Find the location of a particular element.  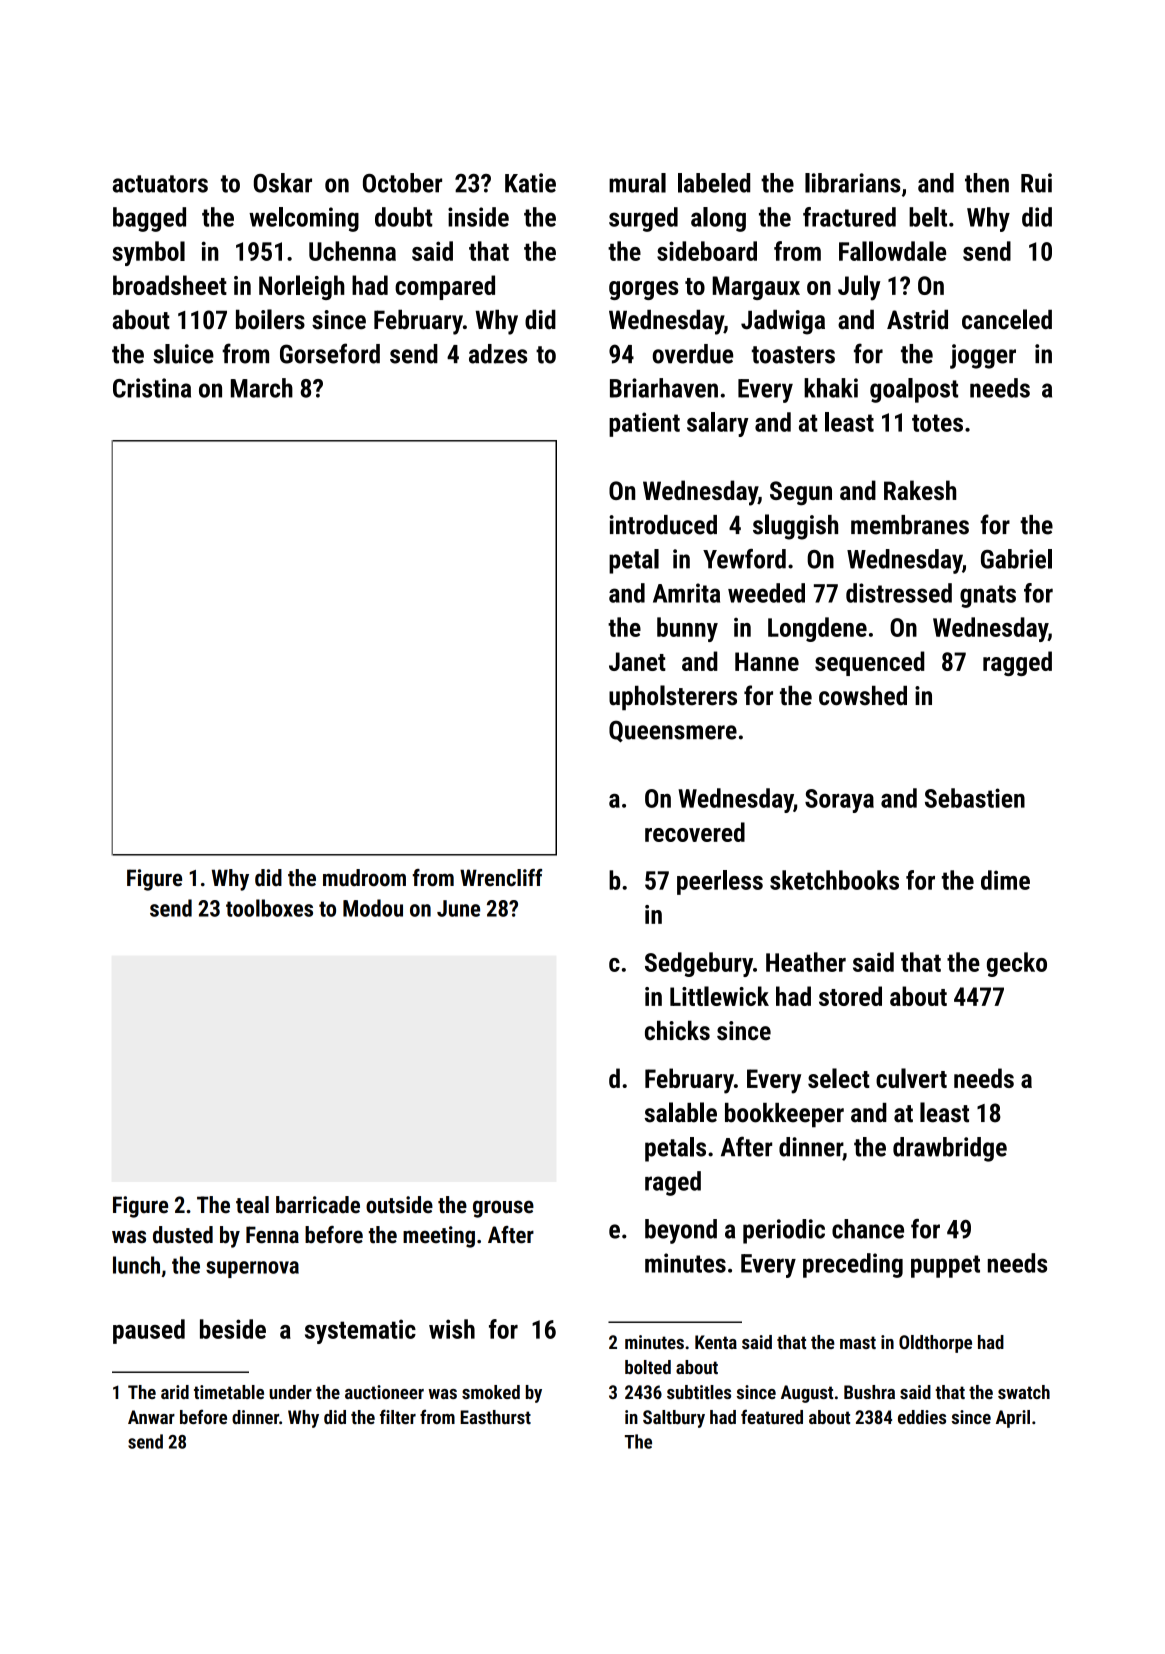

filter is located at coordinates (398, 1416).
